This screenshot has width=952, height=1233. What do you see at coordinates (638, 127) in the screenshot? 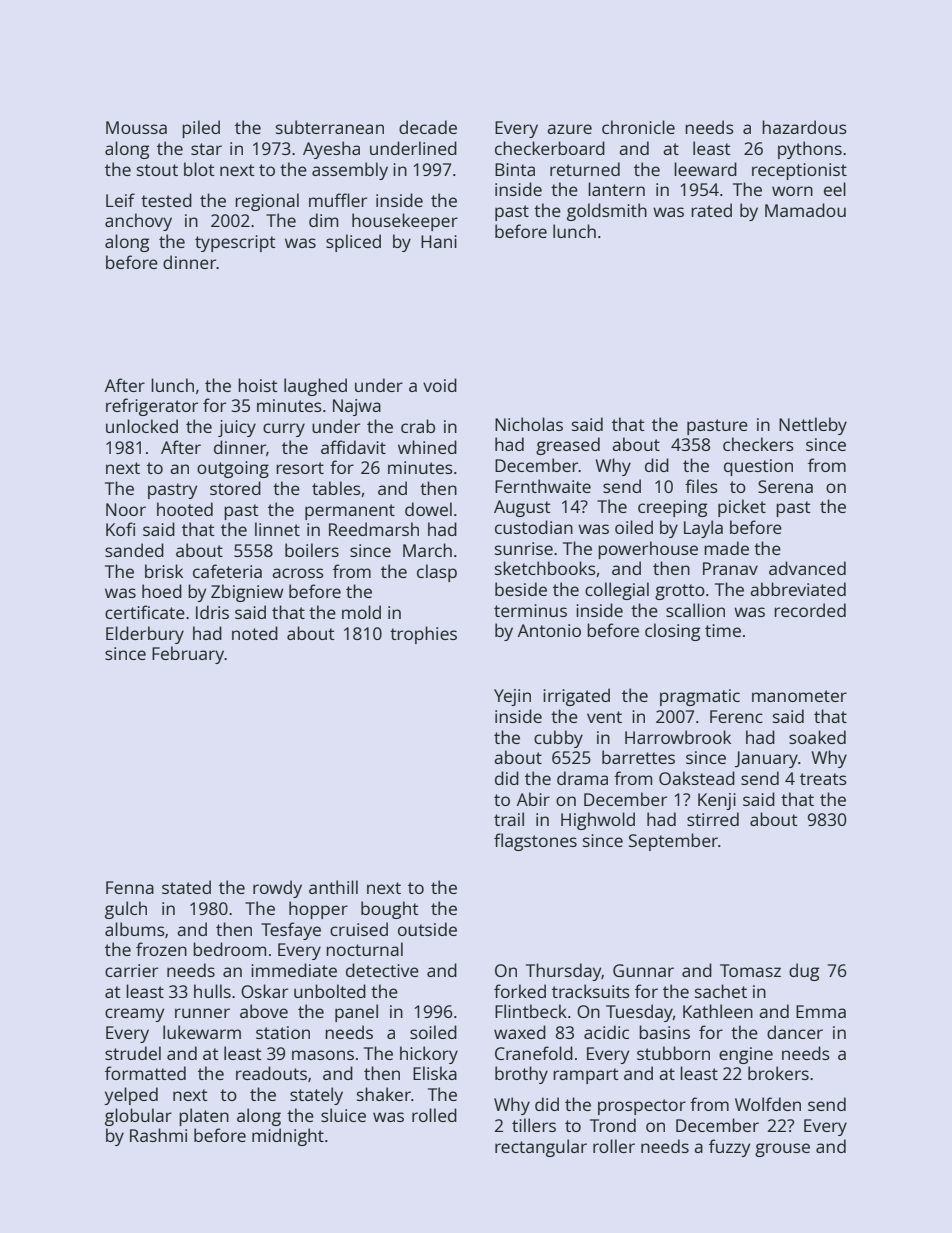
I see `chronicle` at bounding box center [638, 127].
